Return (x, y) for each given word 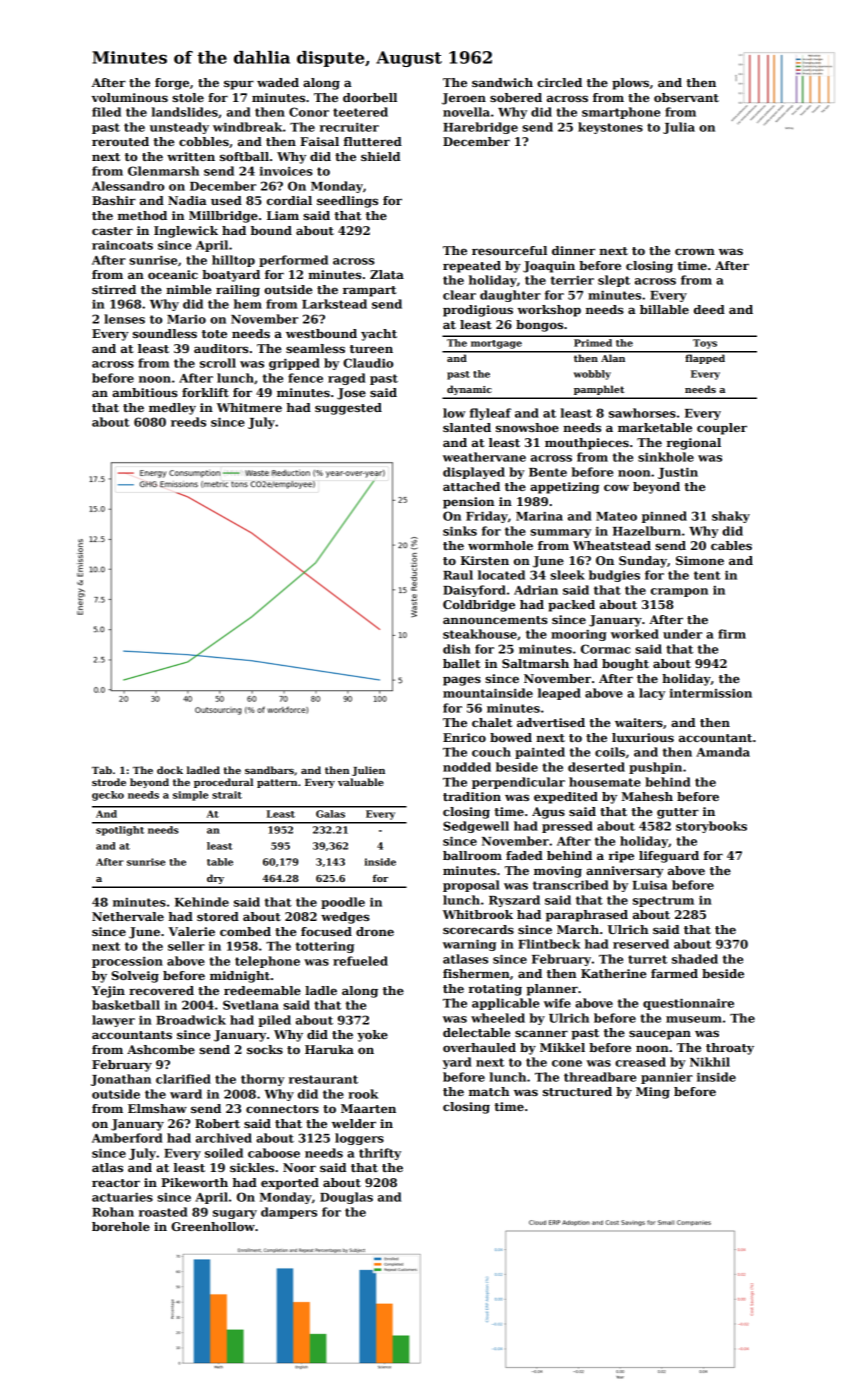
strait (227, 795)
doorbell (370, 97)
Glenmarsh (163, 171)
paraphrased (587, 916)
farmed (674, 973)
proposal (471, 886)
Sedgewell (476, 827)
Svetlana (251, 1005)
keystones (610, 128)
